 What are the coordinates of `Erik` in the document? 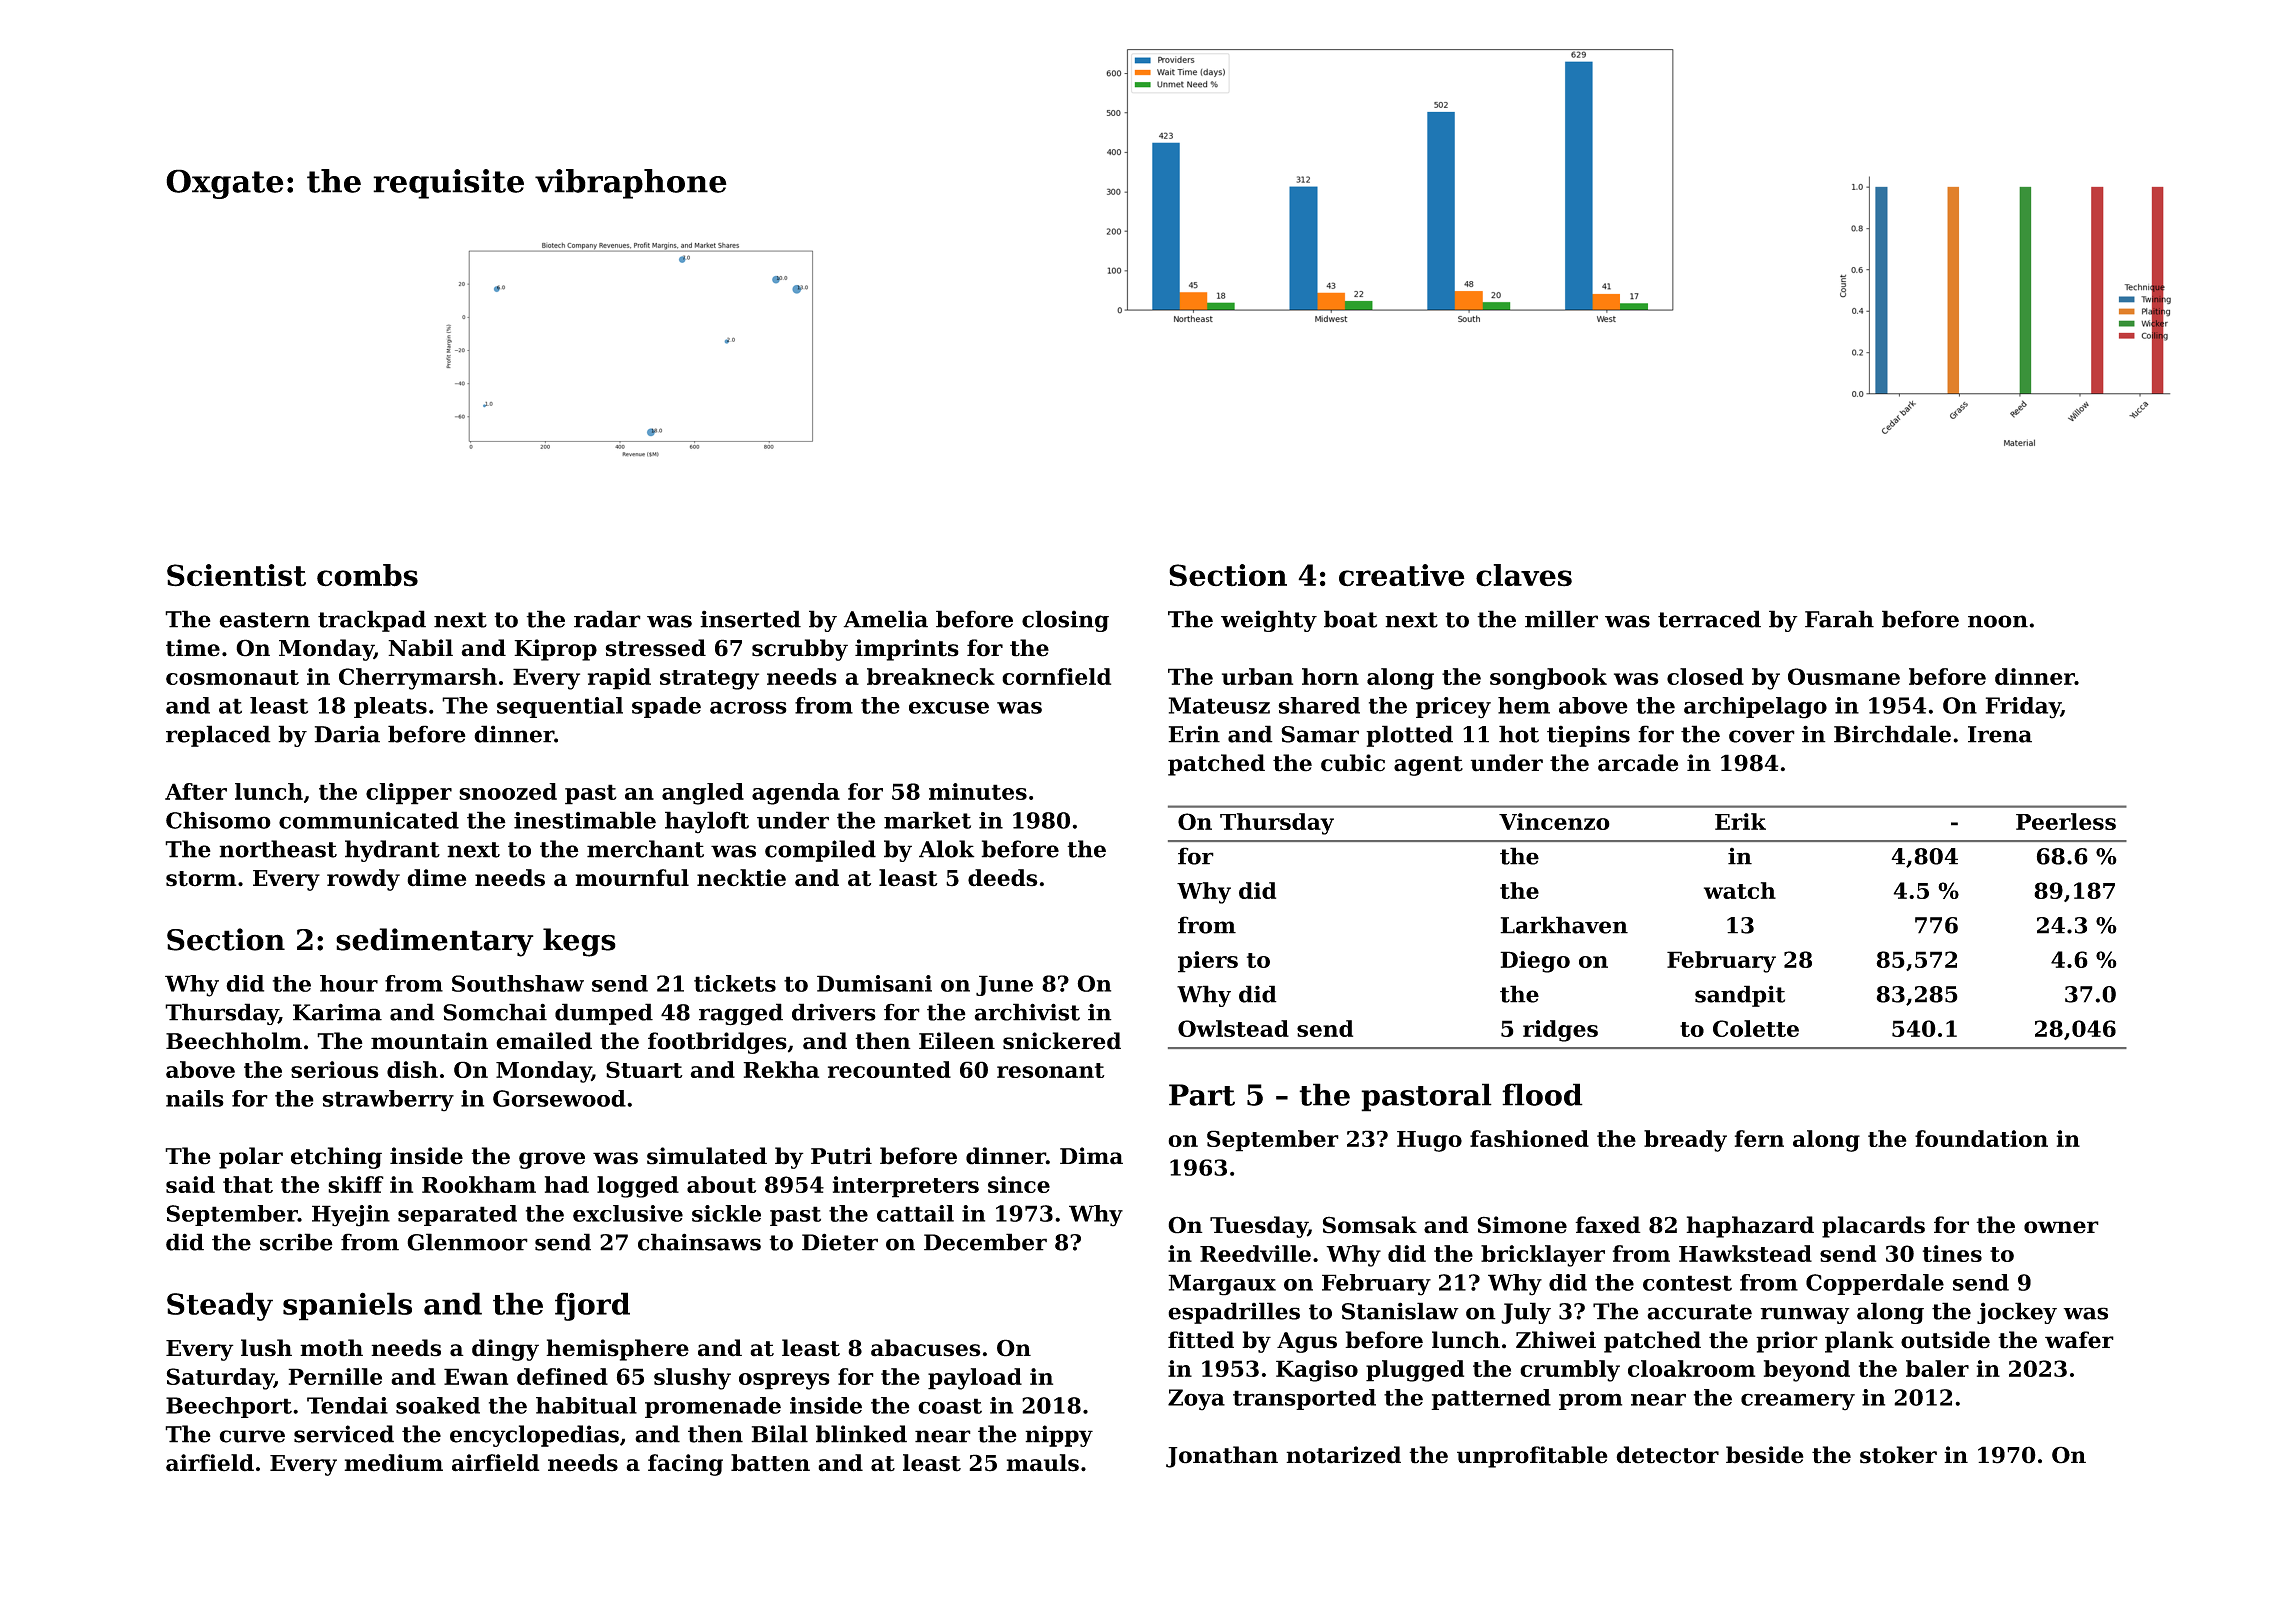 It's located at (1740, 821).
